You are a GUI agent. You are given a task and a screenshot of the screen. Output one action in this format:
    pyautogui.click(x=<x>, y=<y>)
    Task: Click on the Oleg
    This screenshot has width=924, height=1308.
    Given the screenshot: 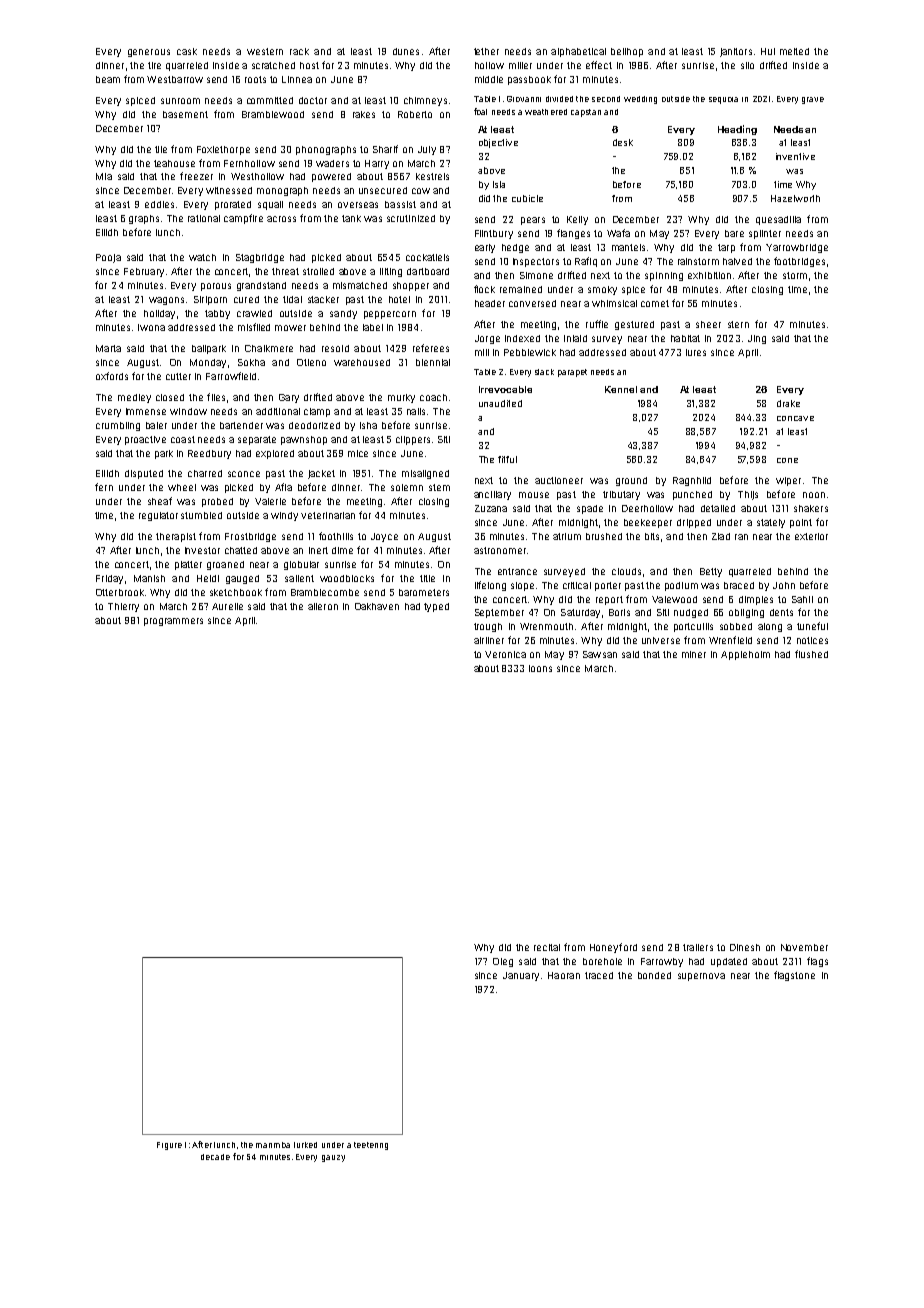 What is the action you would take?
    pyautogui.click(x=503, y=962)
